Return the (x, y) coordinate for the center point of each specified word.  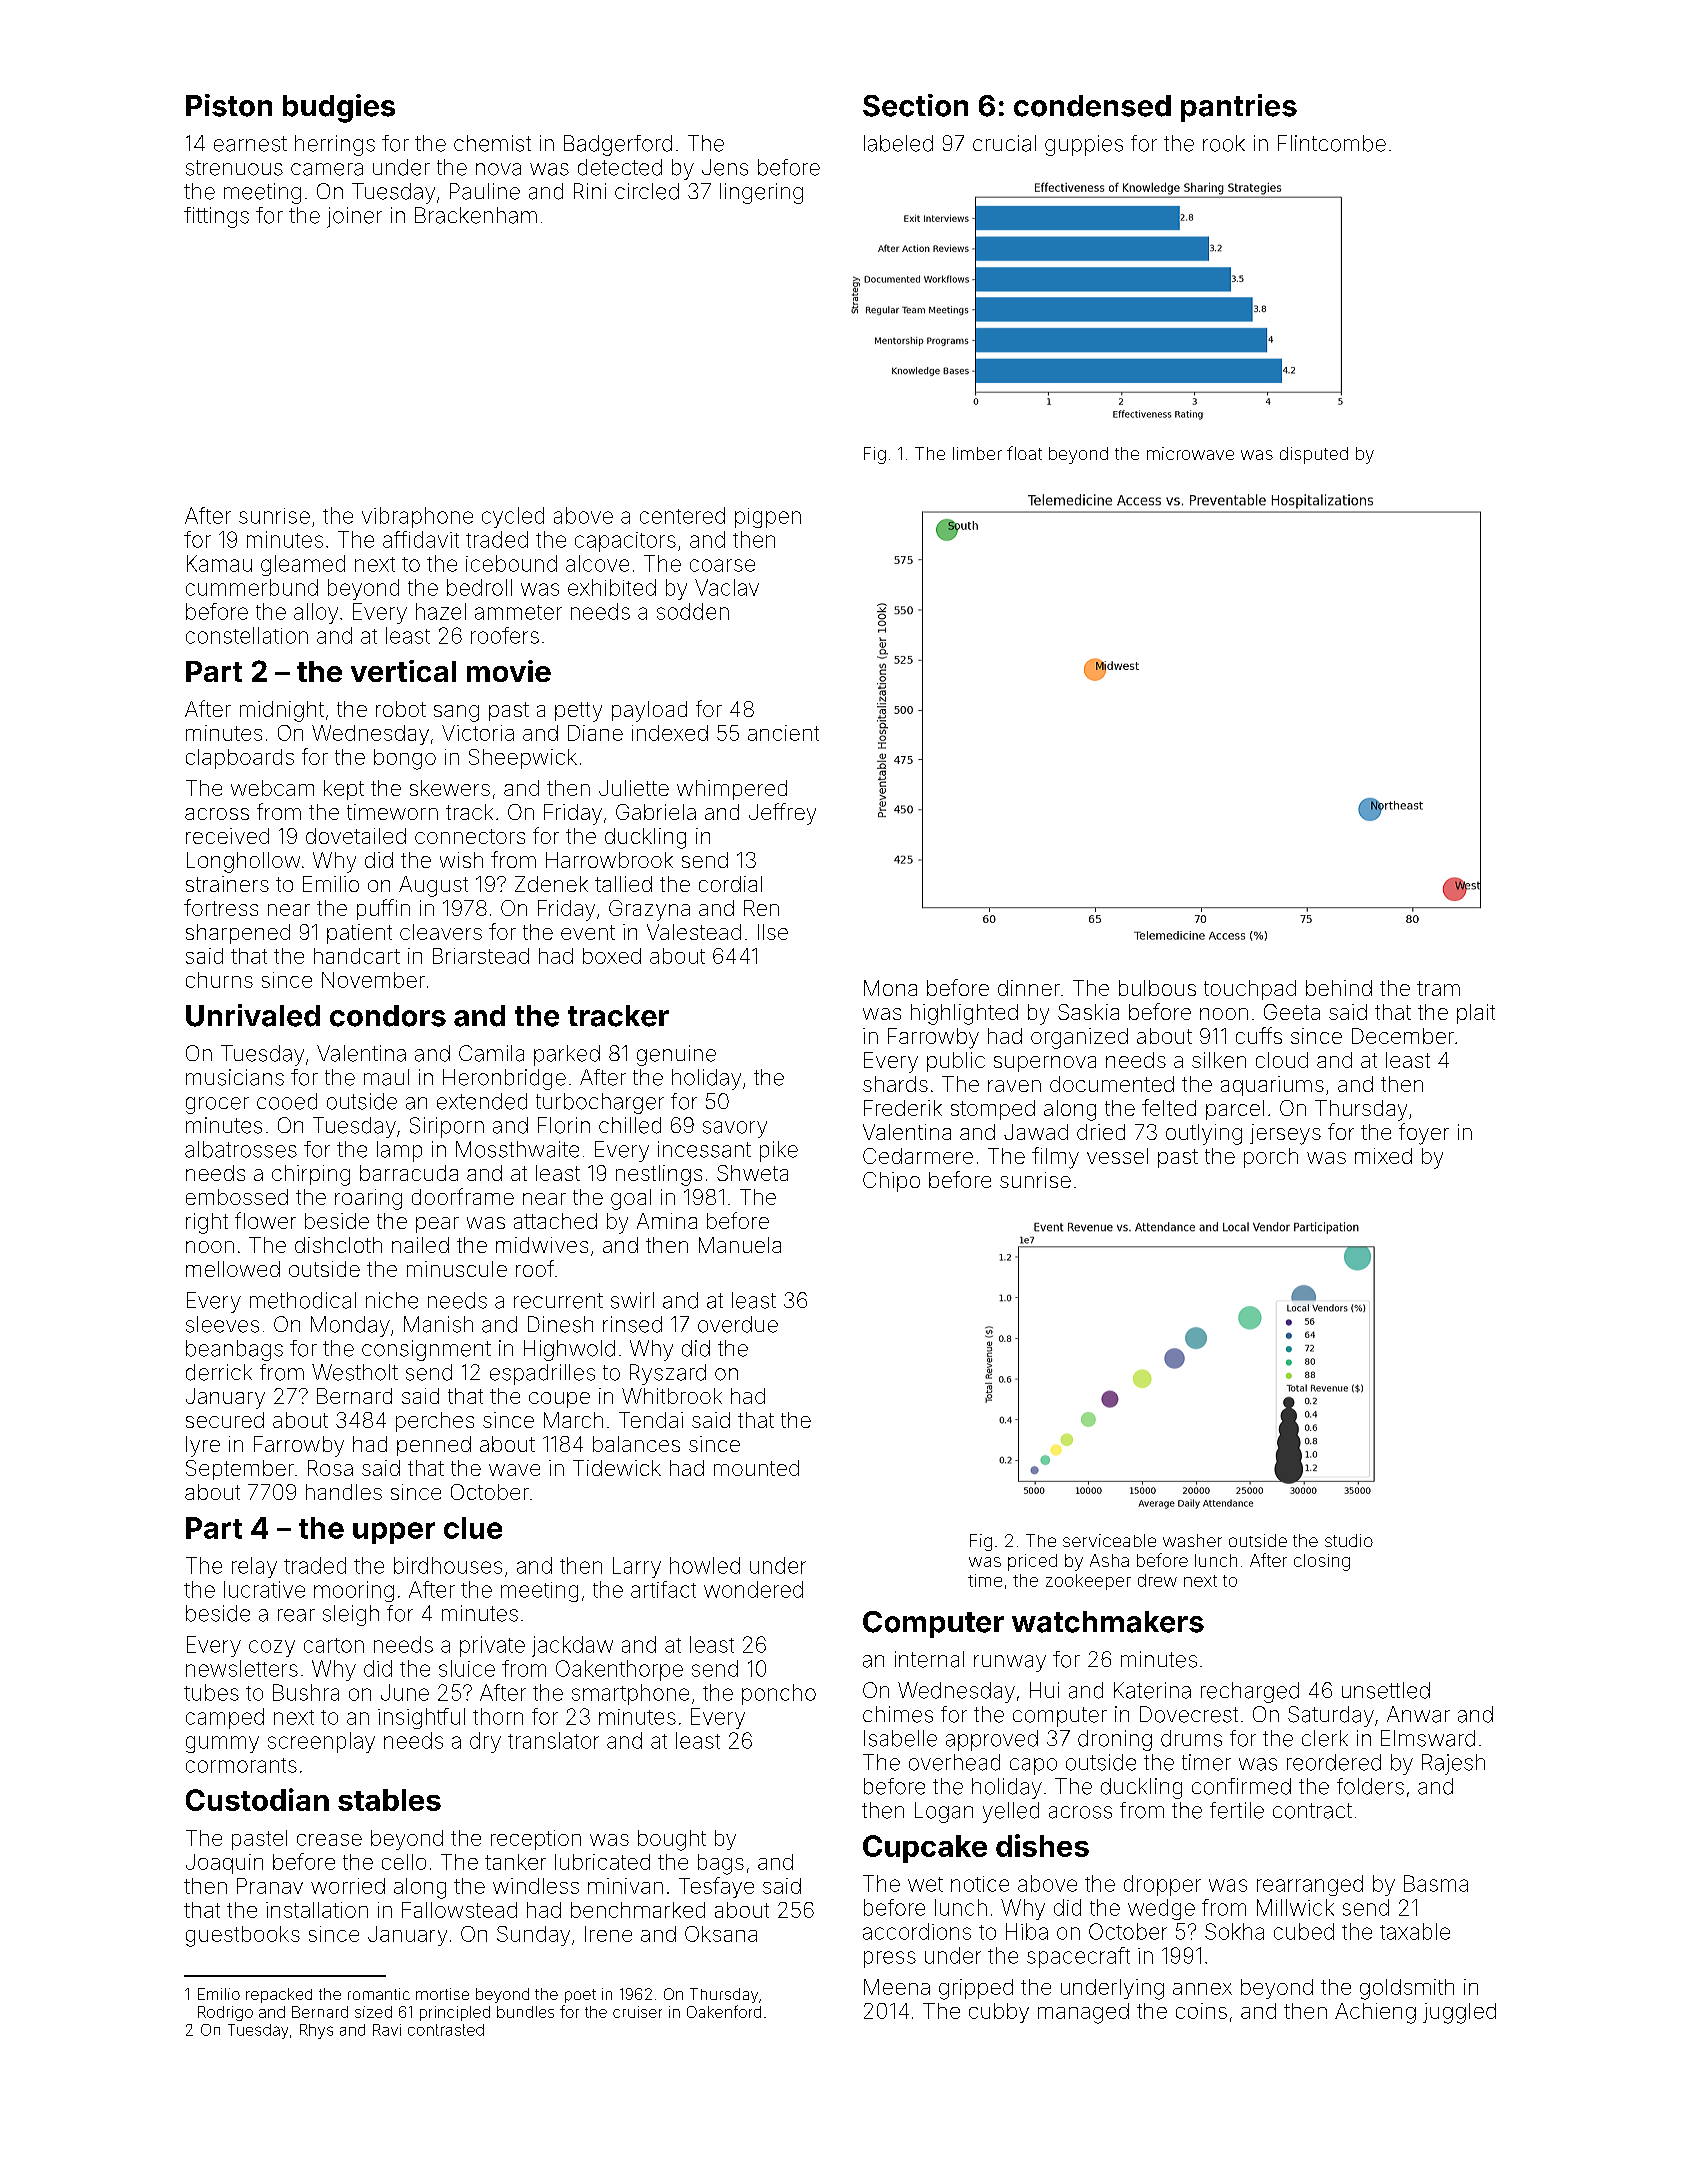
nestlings (659, 1175)
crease (329, 1840)
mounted (756, 1468)
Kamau (219, 563)
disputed (1314, 455)
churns (219, 980)
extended (482, 1101)
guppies (1084, 145)
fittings (216, 217)
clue (473, 1528)
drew (1157, 1580)
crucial (1004, 143)
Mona (890, 988)
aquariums (1272, 1086)
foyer (1424, 1134)
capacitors (625, 542)
